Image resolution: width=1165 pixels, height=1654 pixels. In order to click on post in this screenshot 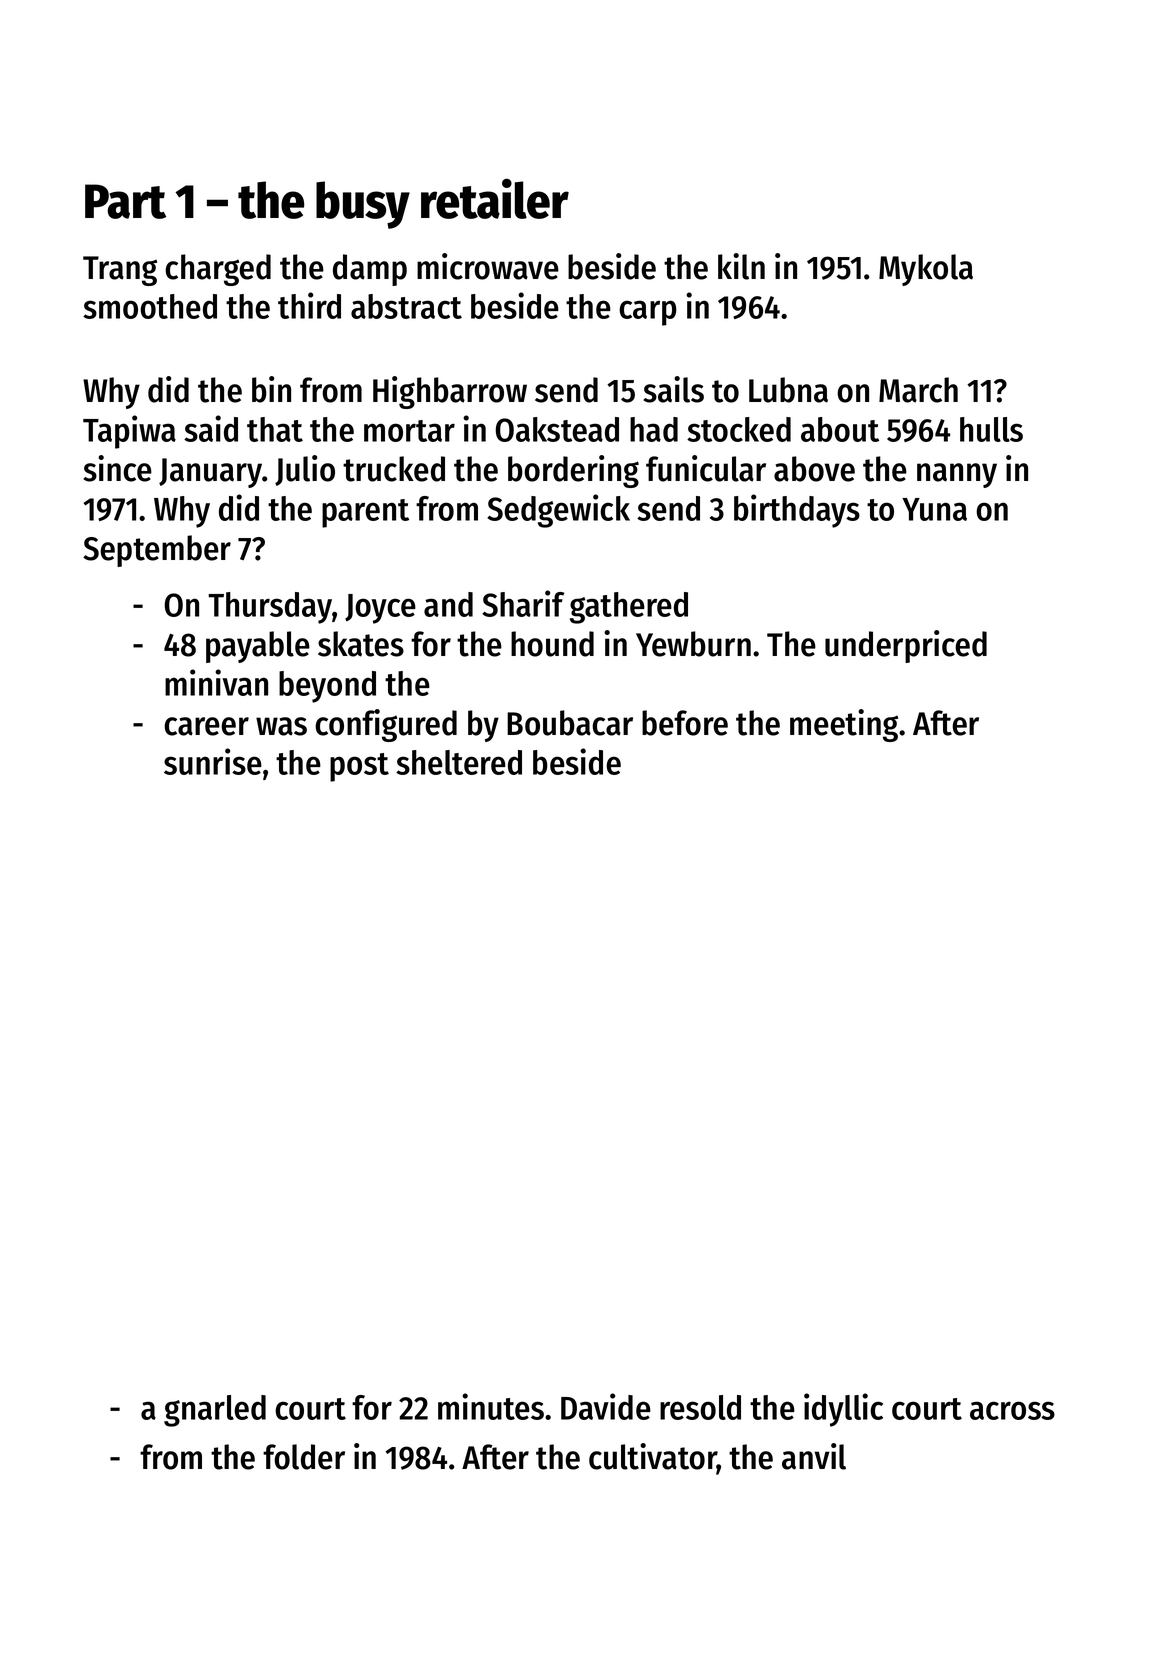, I will do `click(359, 767)`.
